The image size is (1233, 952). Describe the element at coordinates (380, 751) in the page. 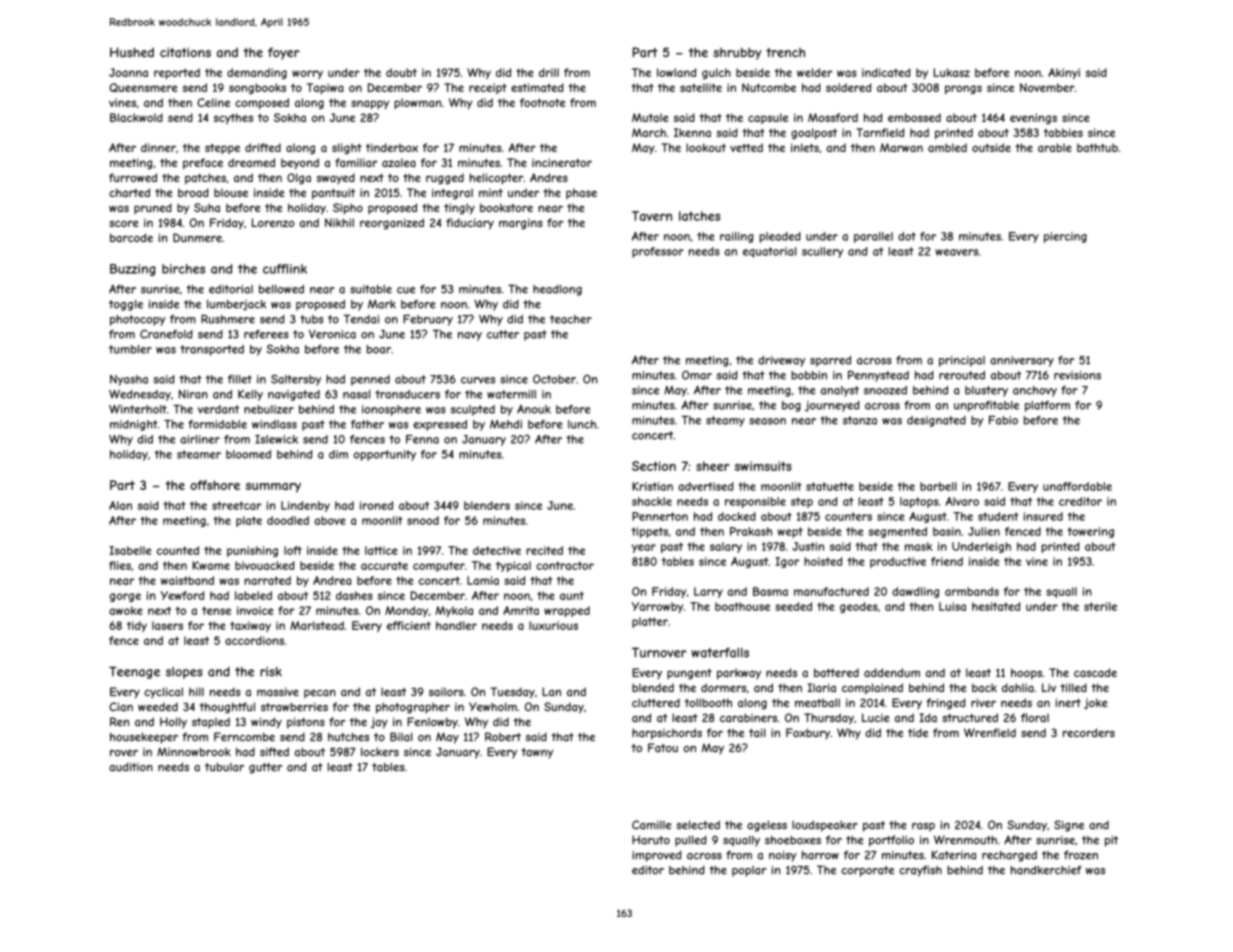

I see `lockers` at that location.
